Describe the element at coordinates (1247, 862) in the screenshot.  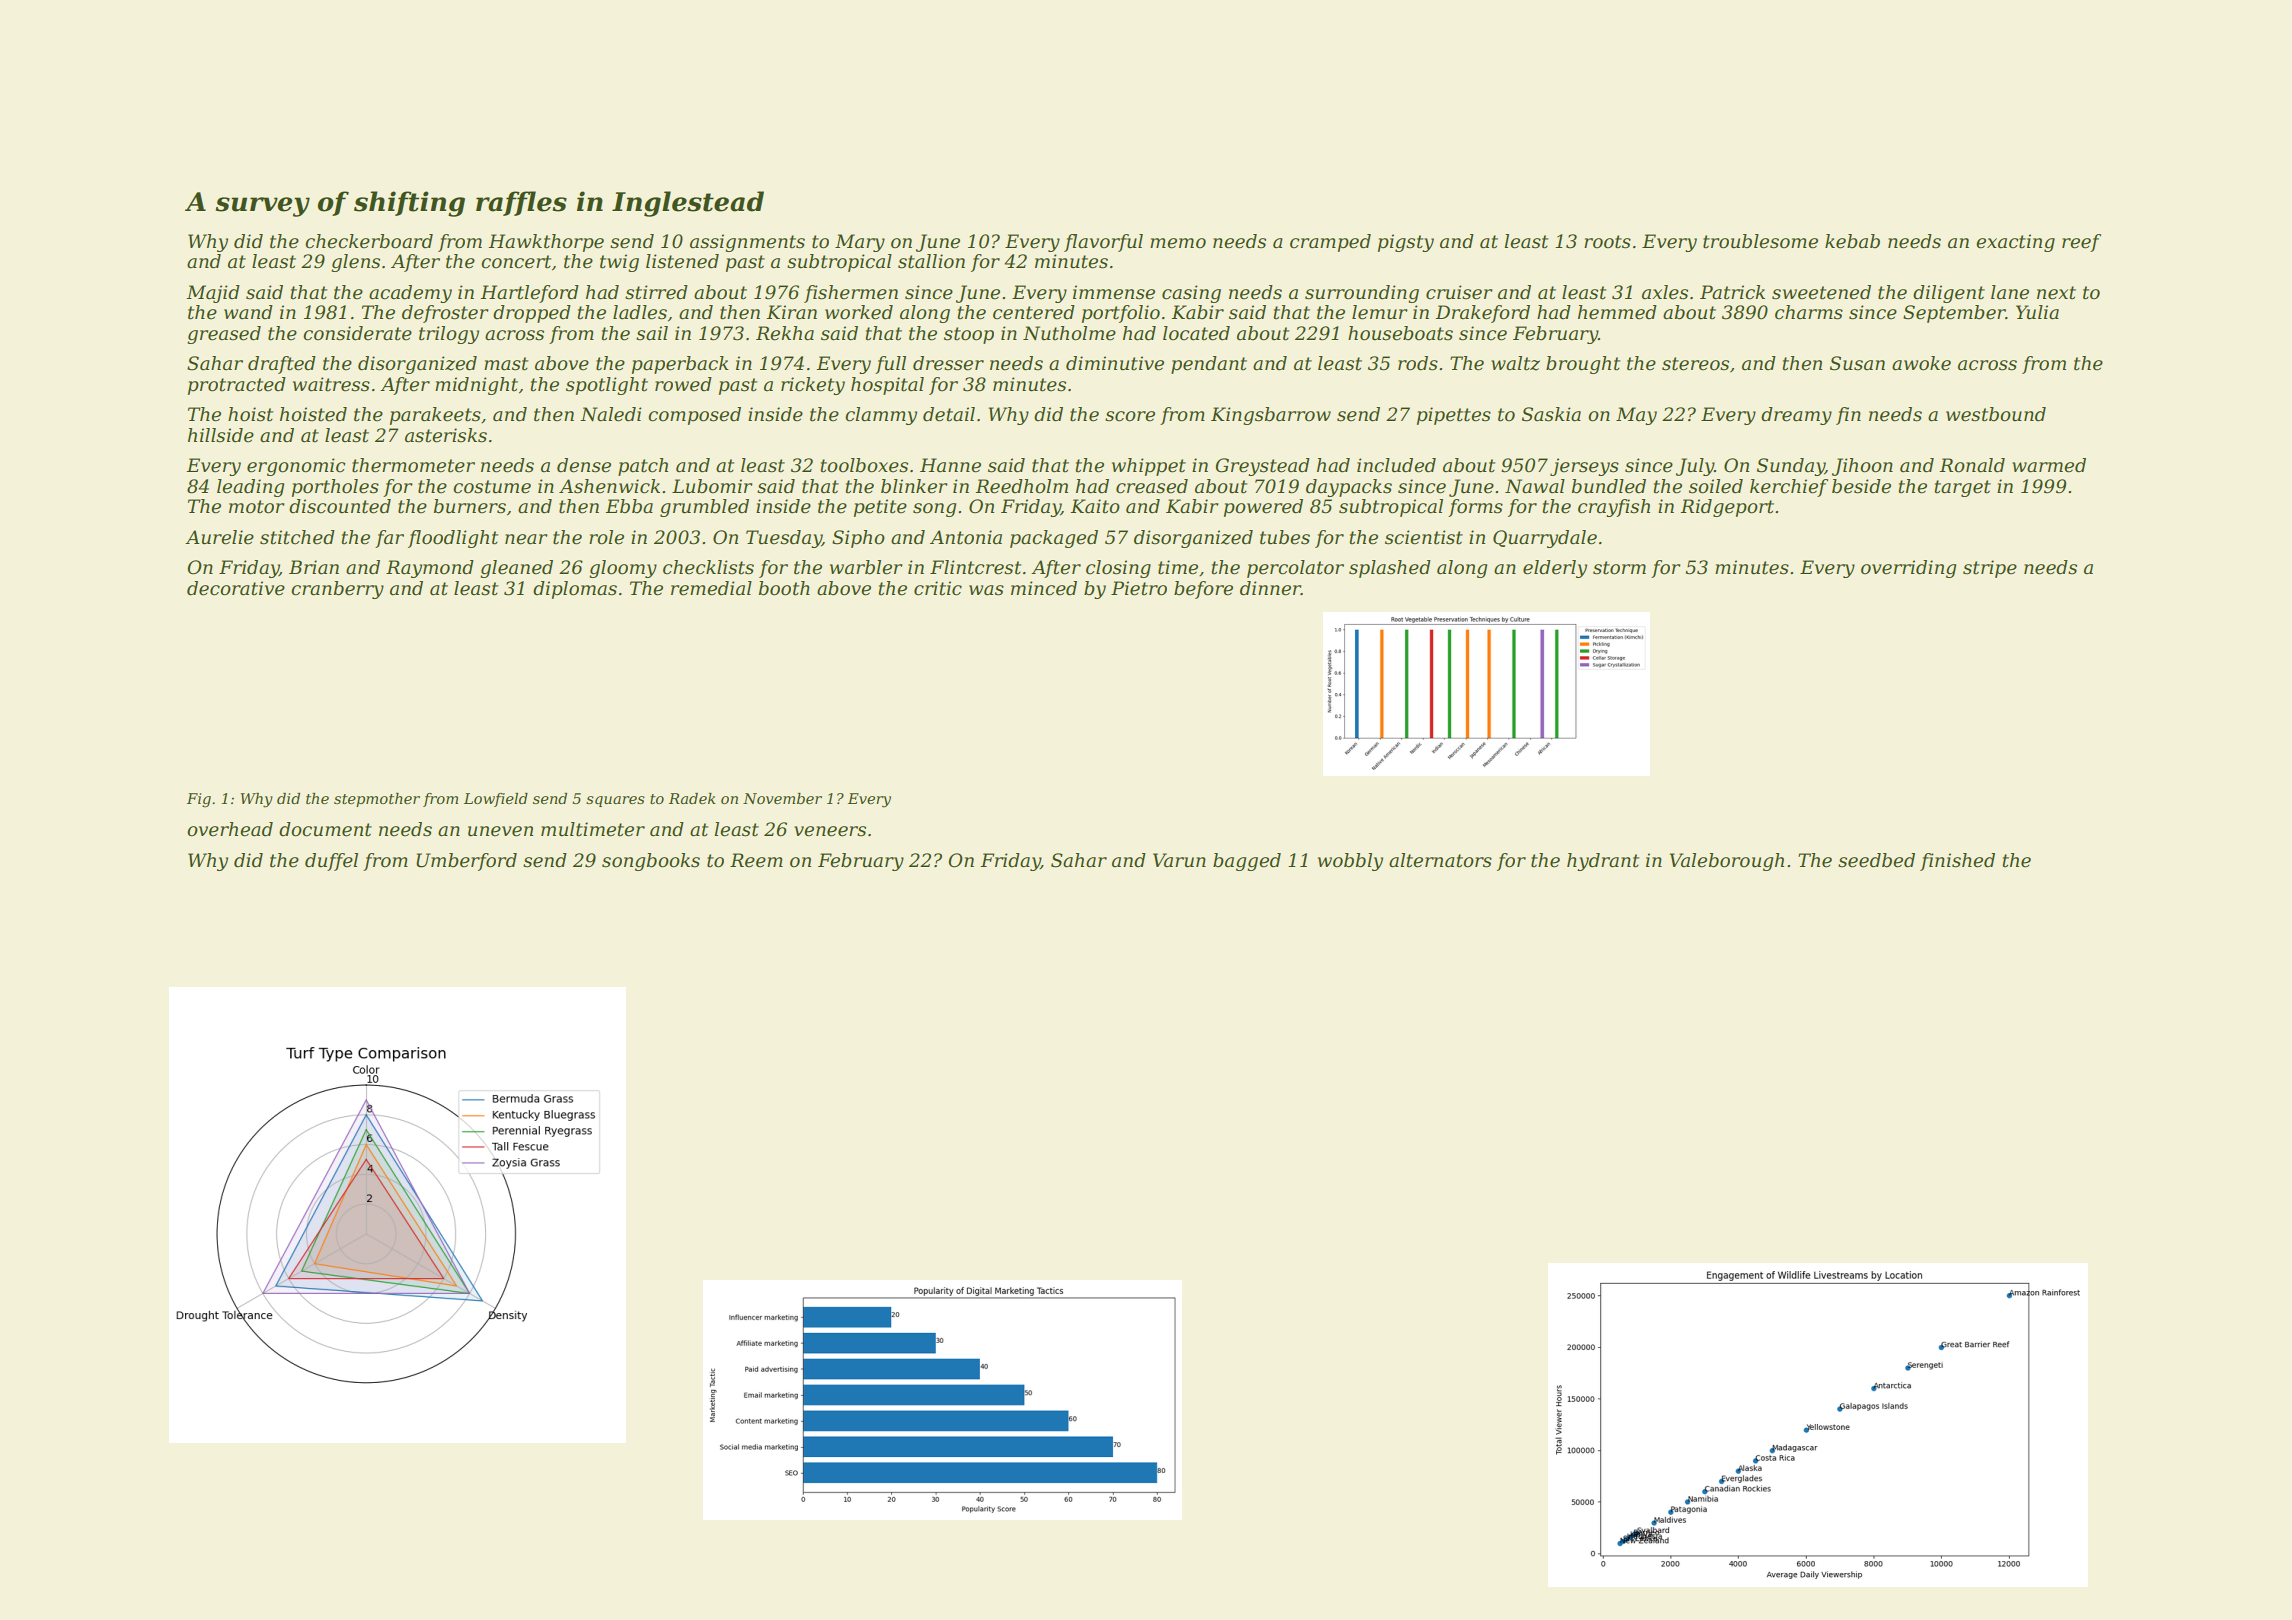
I see `bagged` at that location.
